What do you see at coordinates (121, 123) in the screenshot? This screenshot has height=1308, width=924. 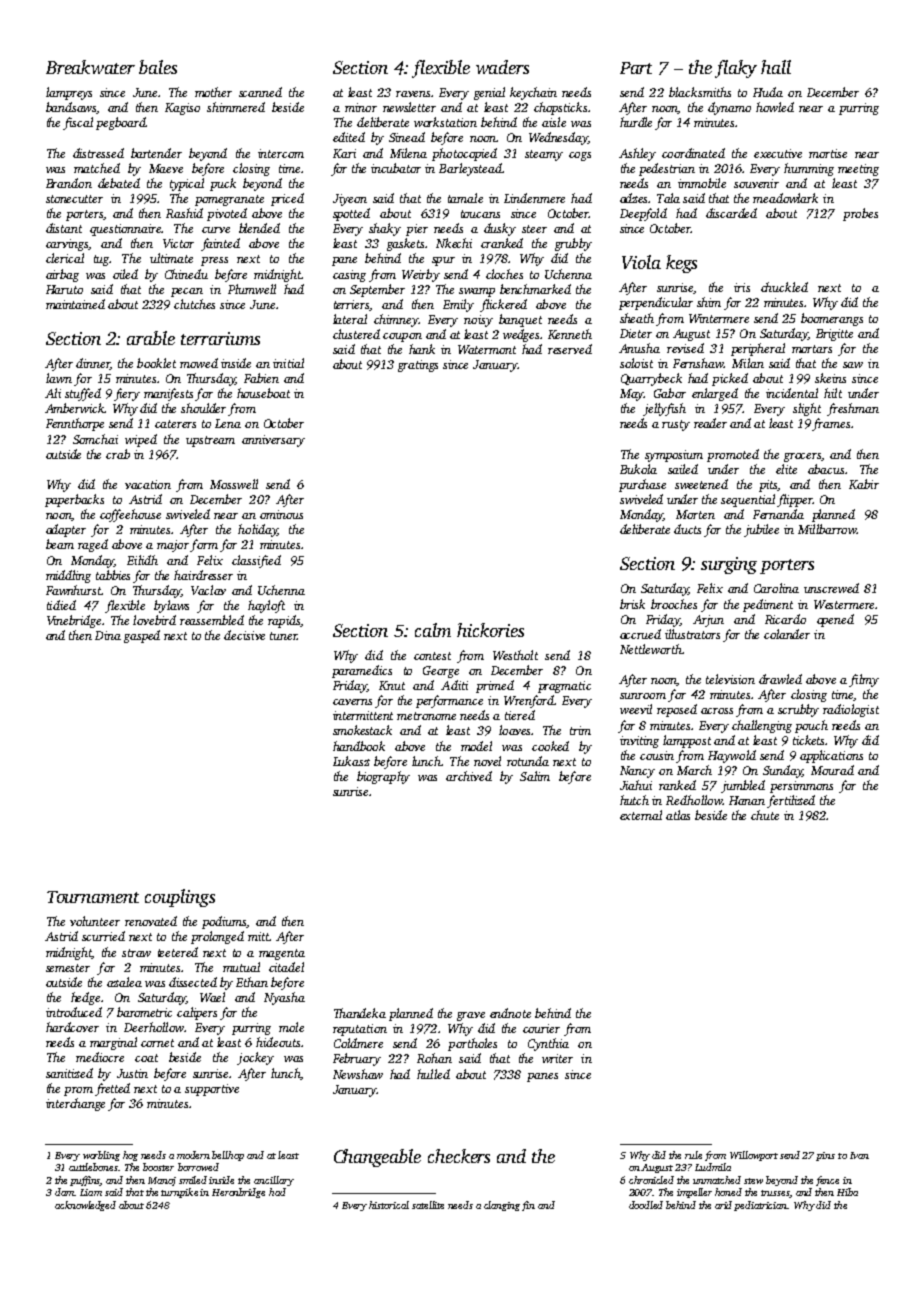 I see `pegboard` at bounding box center [121, 123].
